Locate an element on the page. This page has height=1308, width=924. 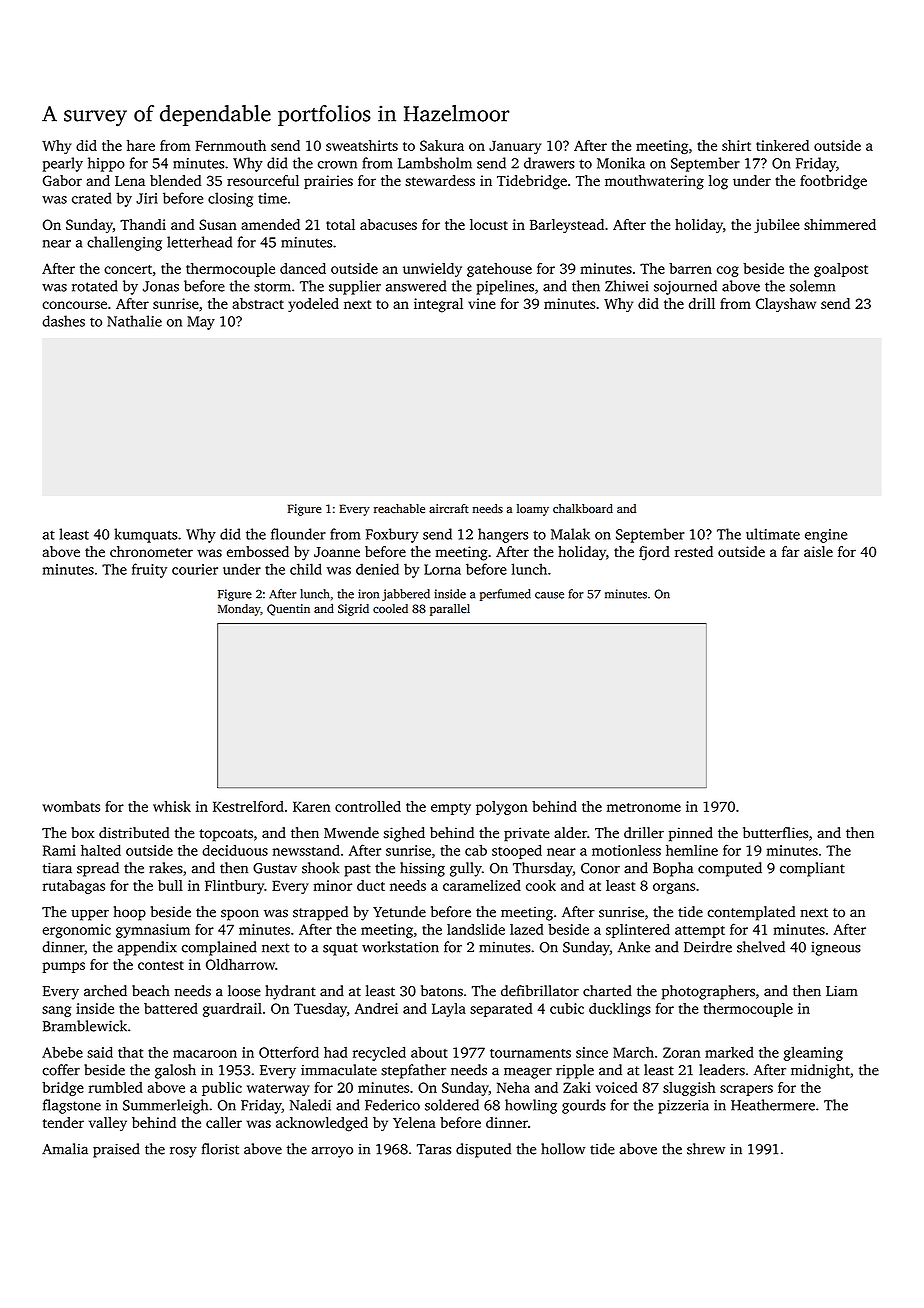
pipelines is located at coordinates (505, 287).
